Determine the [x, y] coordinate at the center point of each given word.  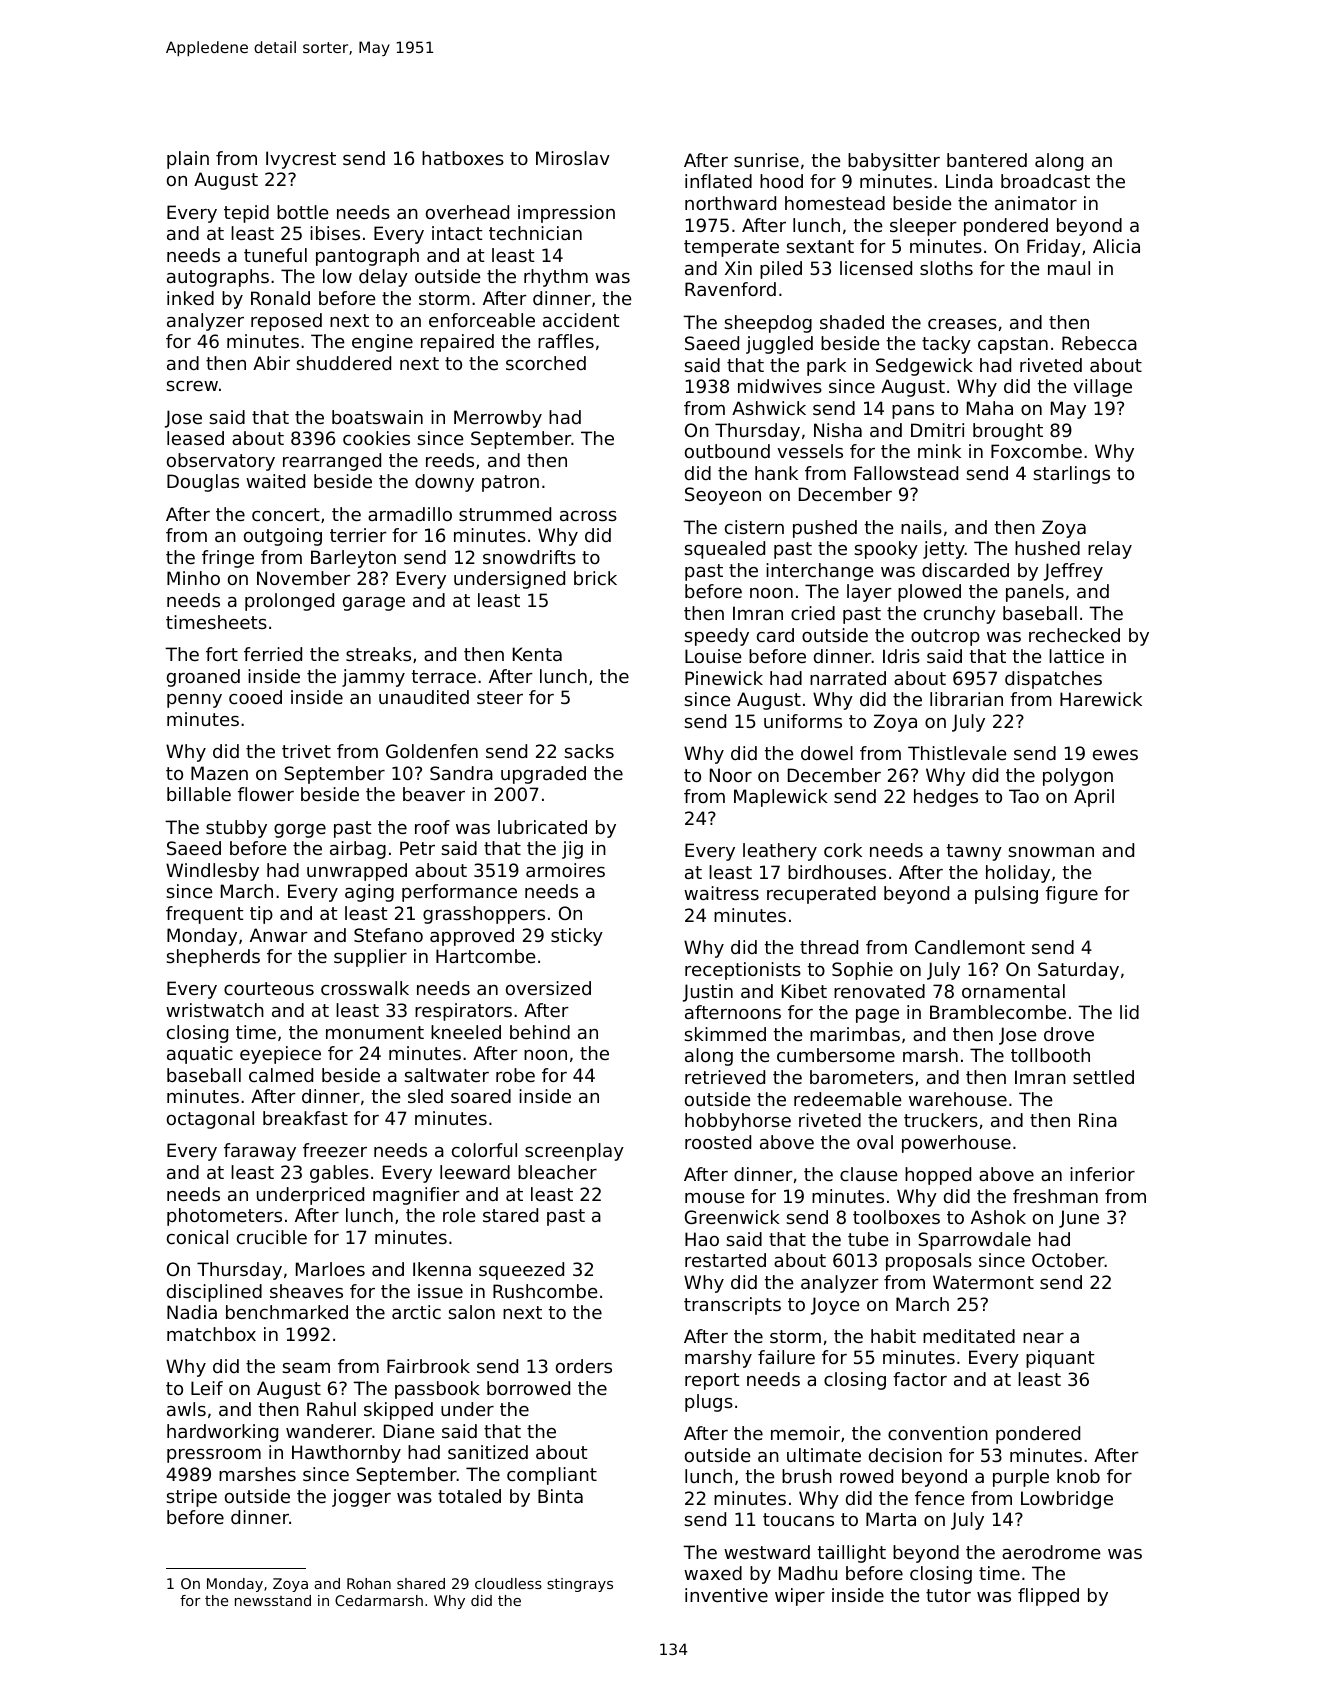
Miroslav [573, 158]
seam [306, 1368]
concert [286, 514]
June [1079, 1219]
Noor [731, 775]
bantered [987, 160]
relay [1110, 550]
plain [188, 160]
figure [1072, 895]
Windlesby [212, 872]
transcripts [732, 1306]
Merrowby [498, 419]
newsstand [273, 1600]
